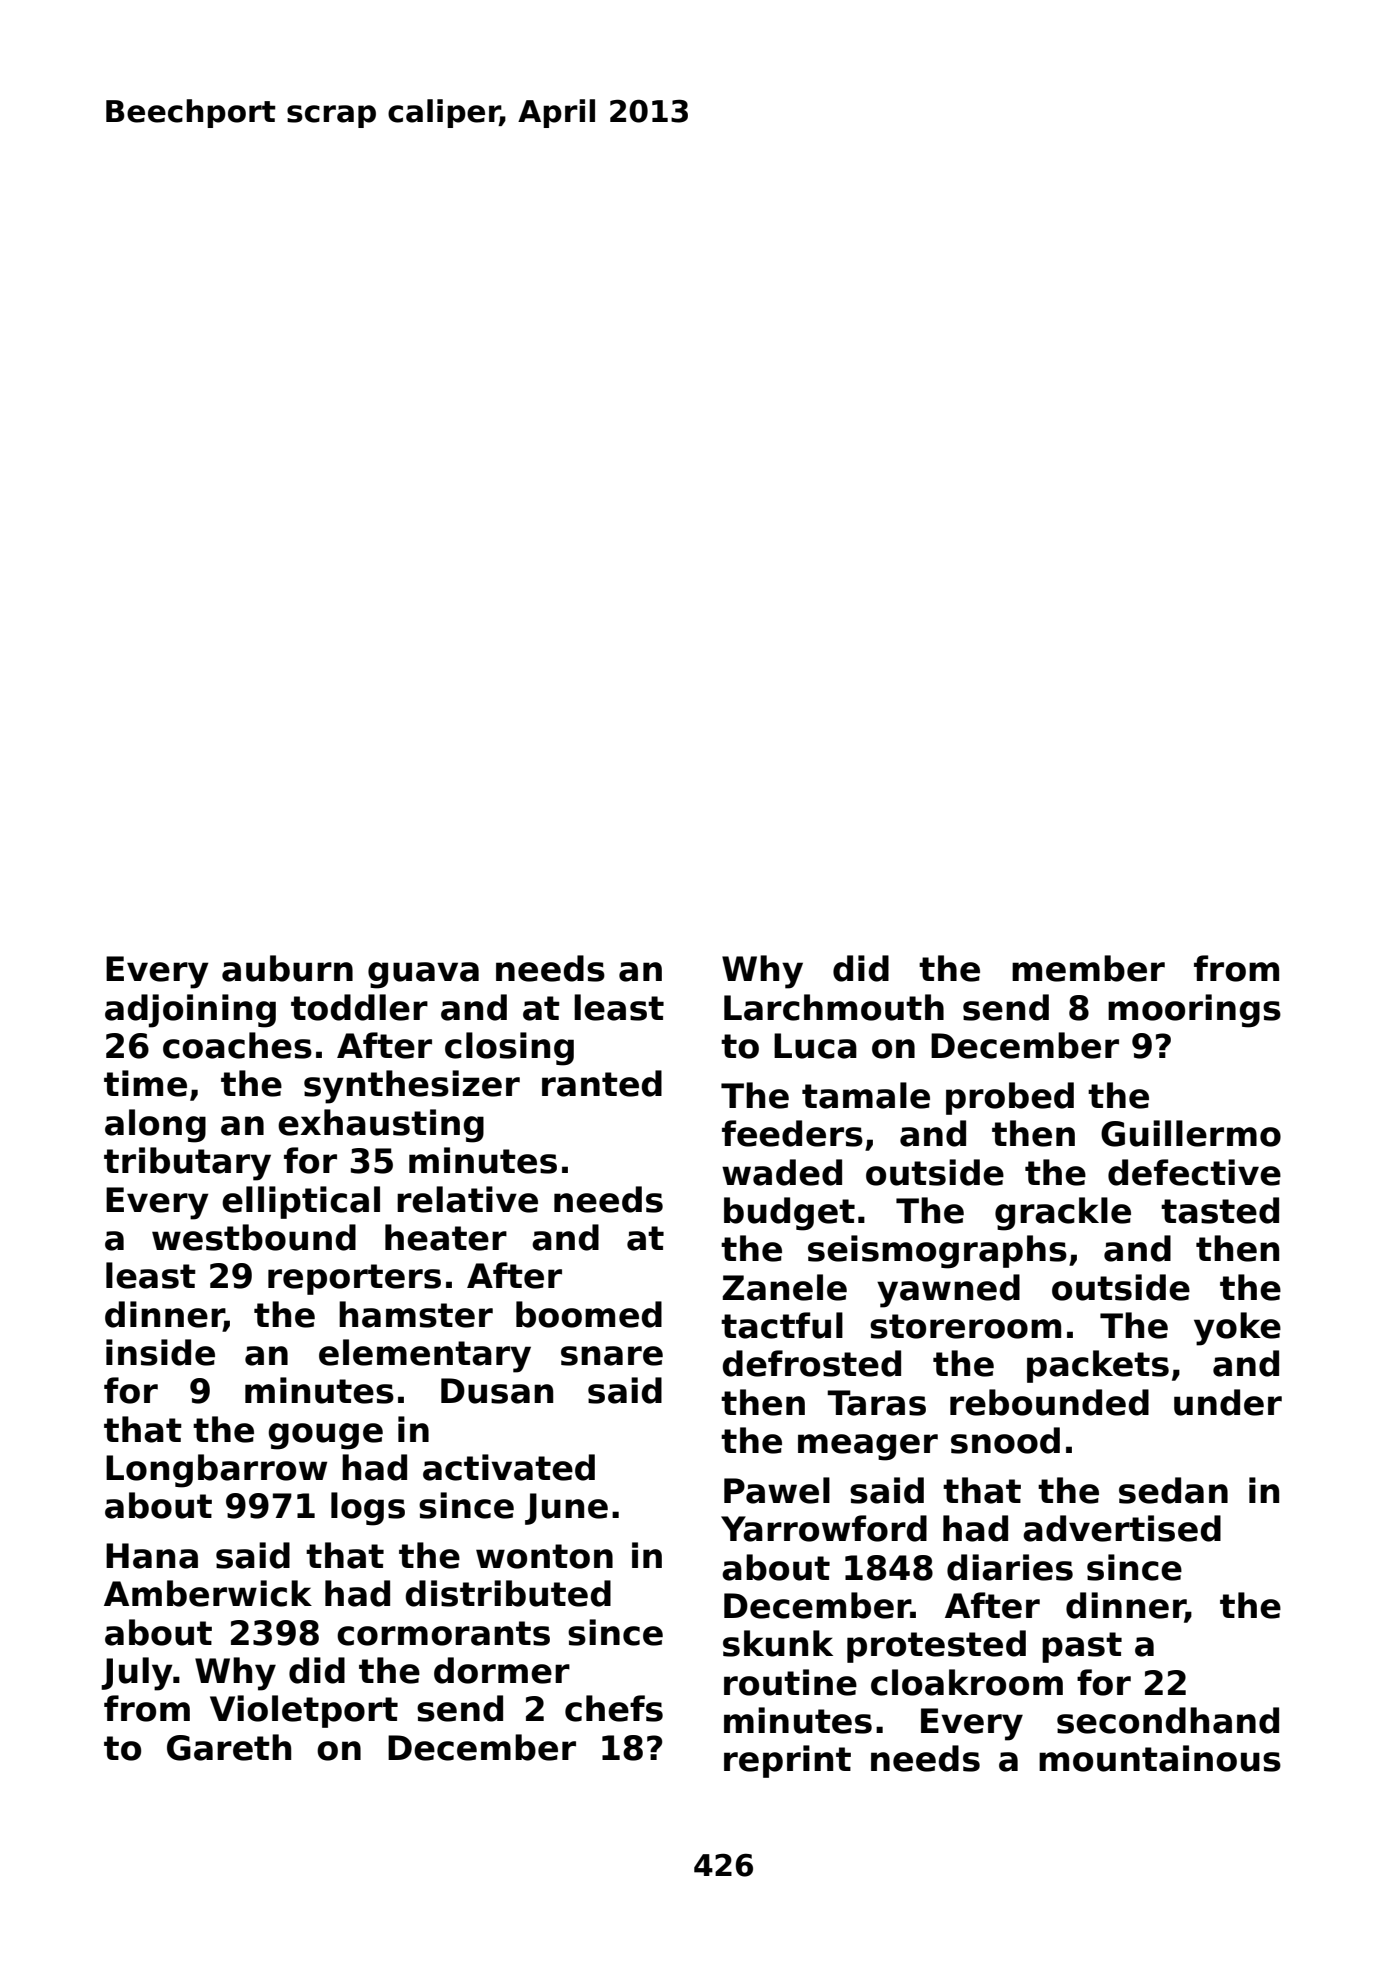 This page has width=1386, height=1969. I want to click on elliptical, so click(301, 1202).
